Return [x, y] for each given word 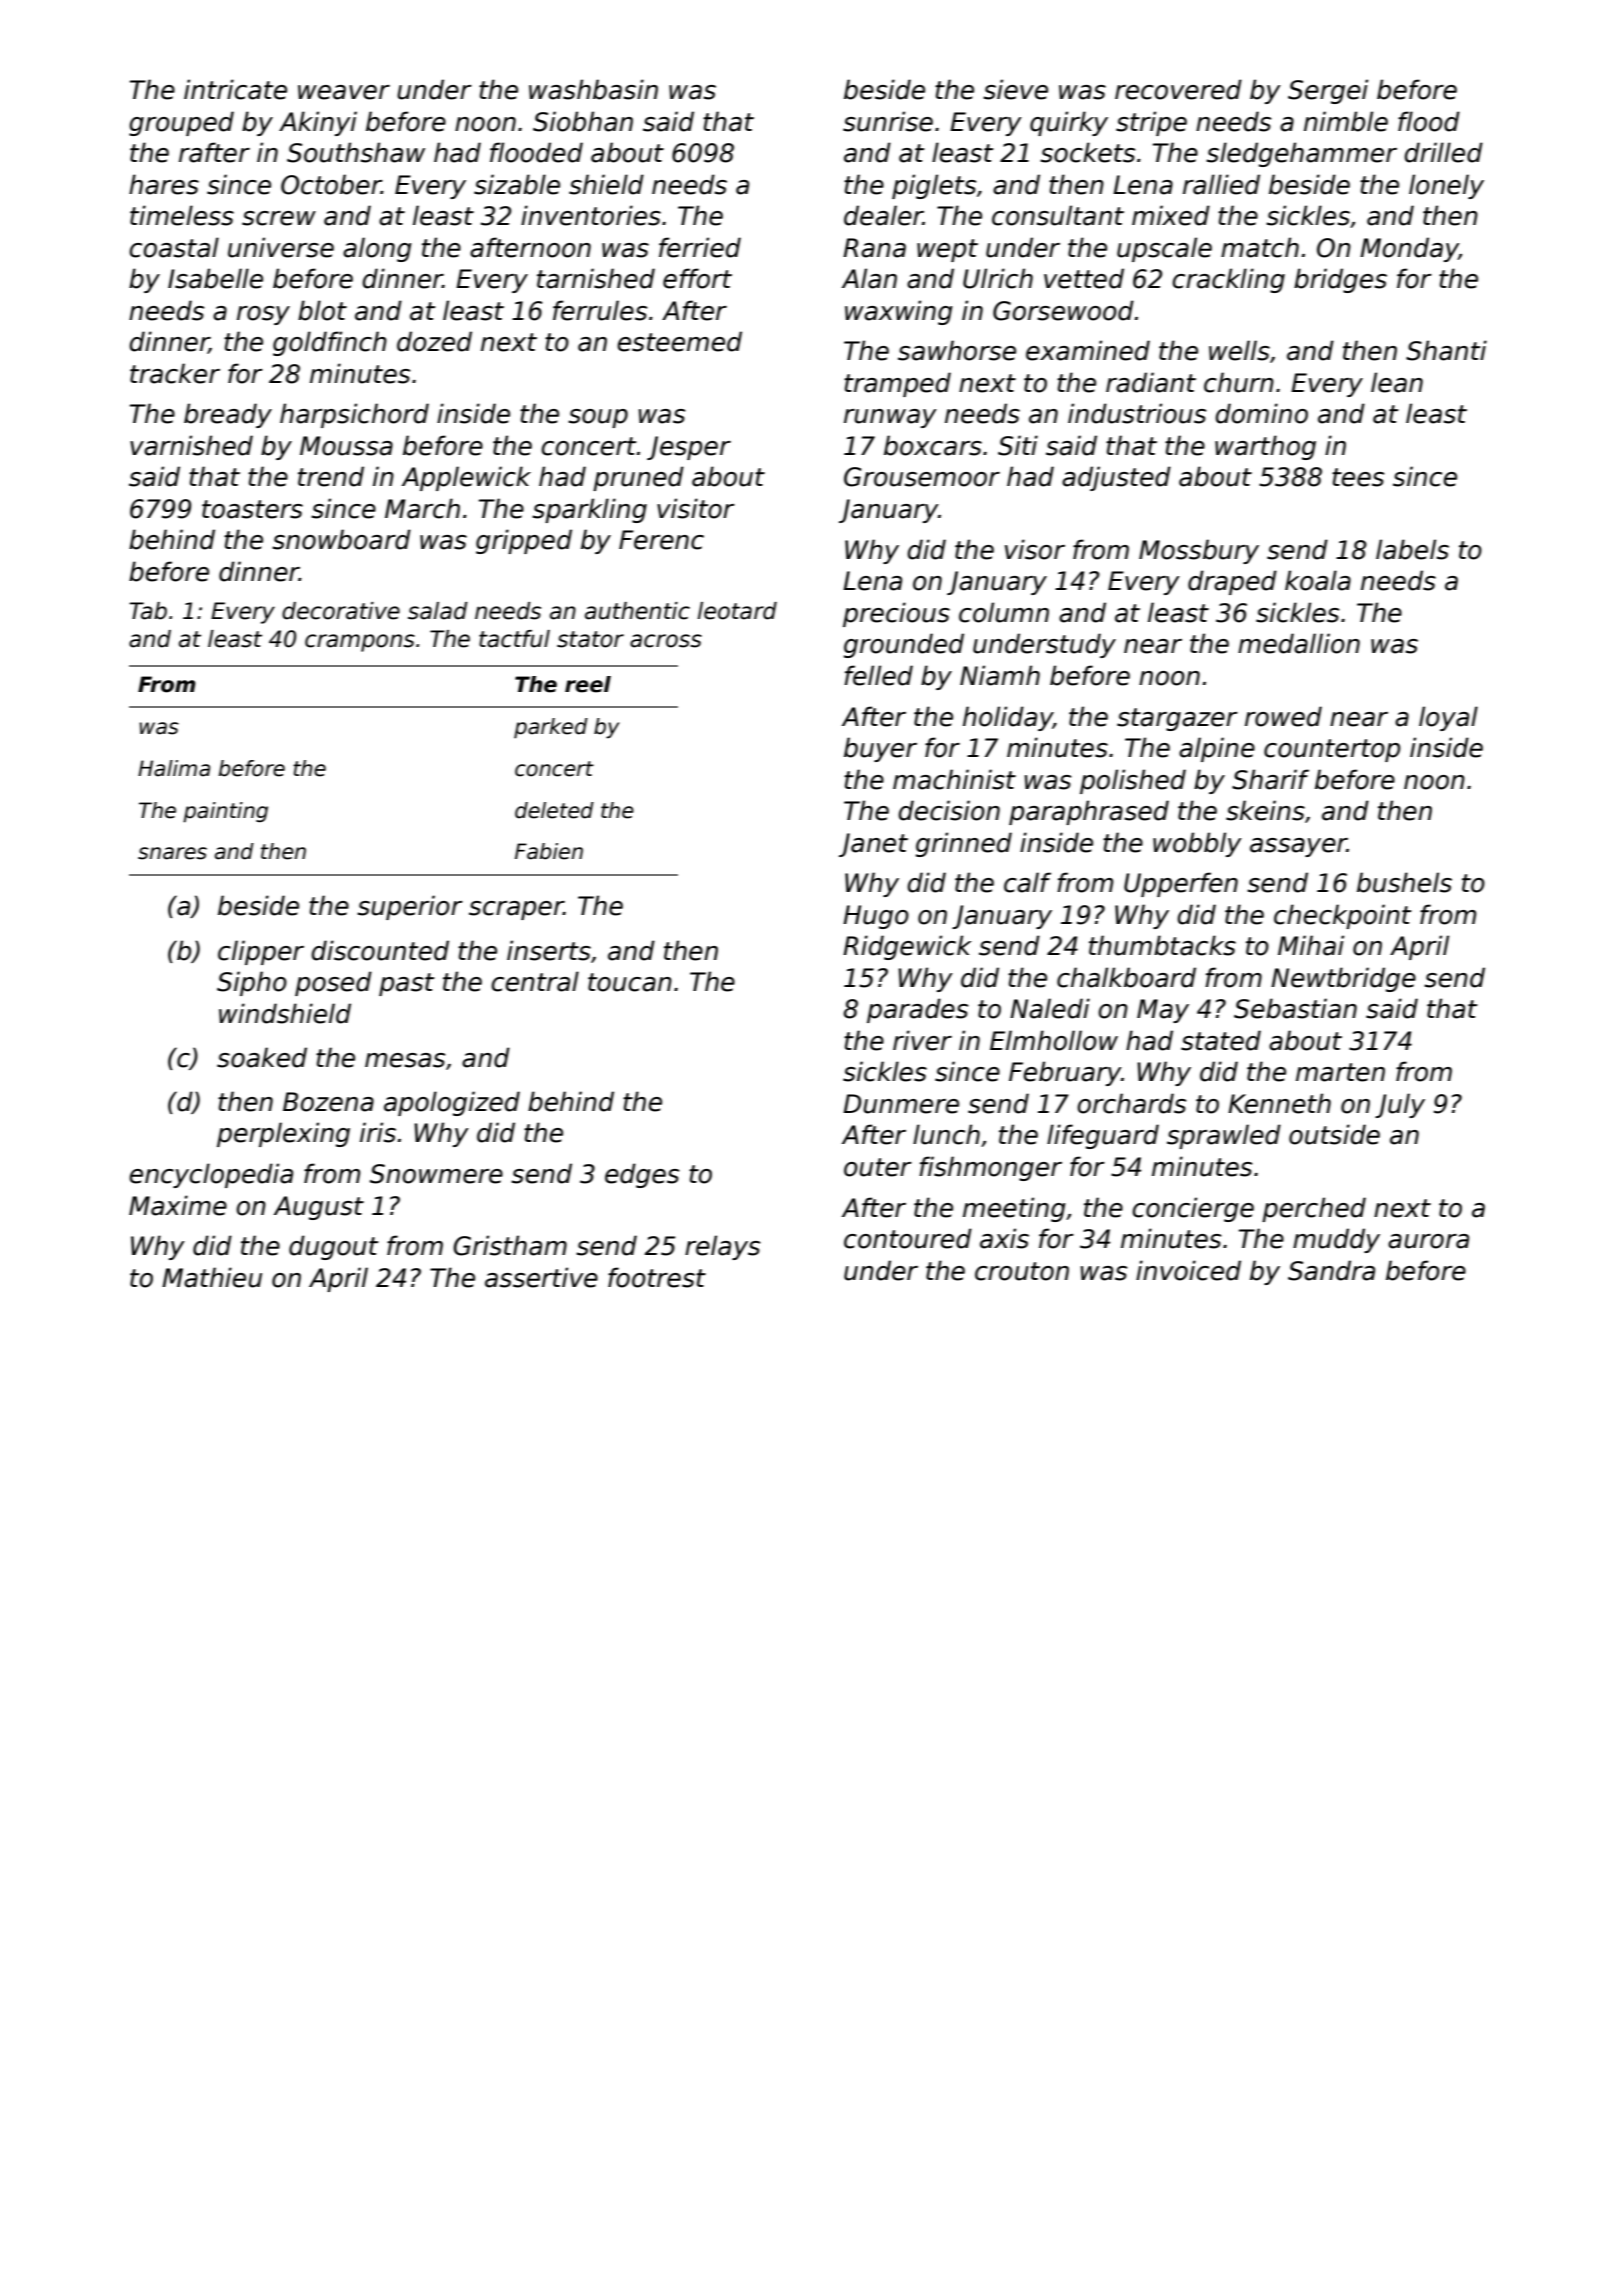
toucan [630, 982]
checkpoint [1342, 916]
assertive [541, 1277]
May [1163, 1011]
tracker [175, 373]
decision [949, 810]
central [535, 981]
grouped [181, 123]
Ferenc [661, 540]
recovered [1178, 89]
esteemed [679, 341]
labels [1412, 549]
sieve [1015, 89]
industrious [1137, 413]
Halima [174, 768]
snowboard [341, 539]
